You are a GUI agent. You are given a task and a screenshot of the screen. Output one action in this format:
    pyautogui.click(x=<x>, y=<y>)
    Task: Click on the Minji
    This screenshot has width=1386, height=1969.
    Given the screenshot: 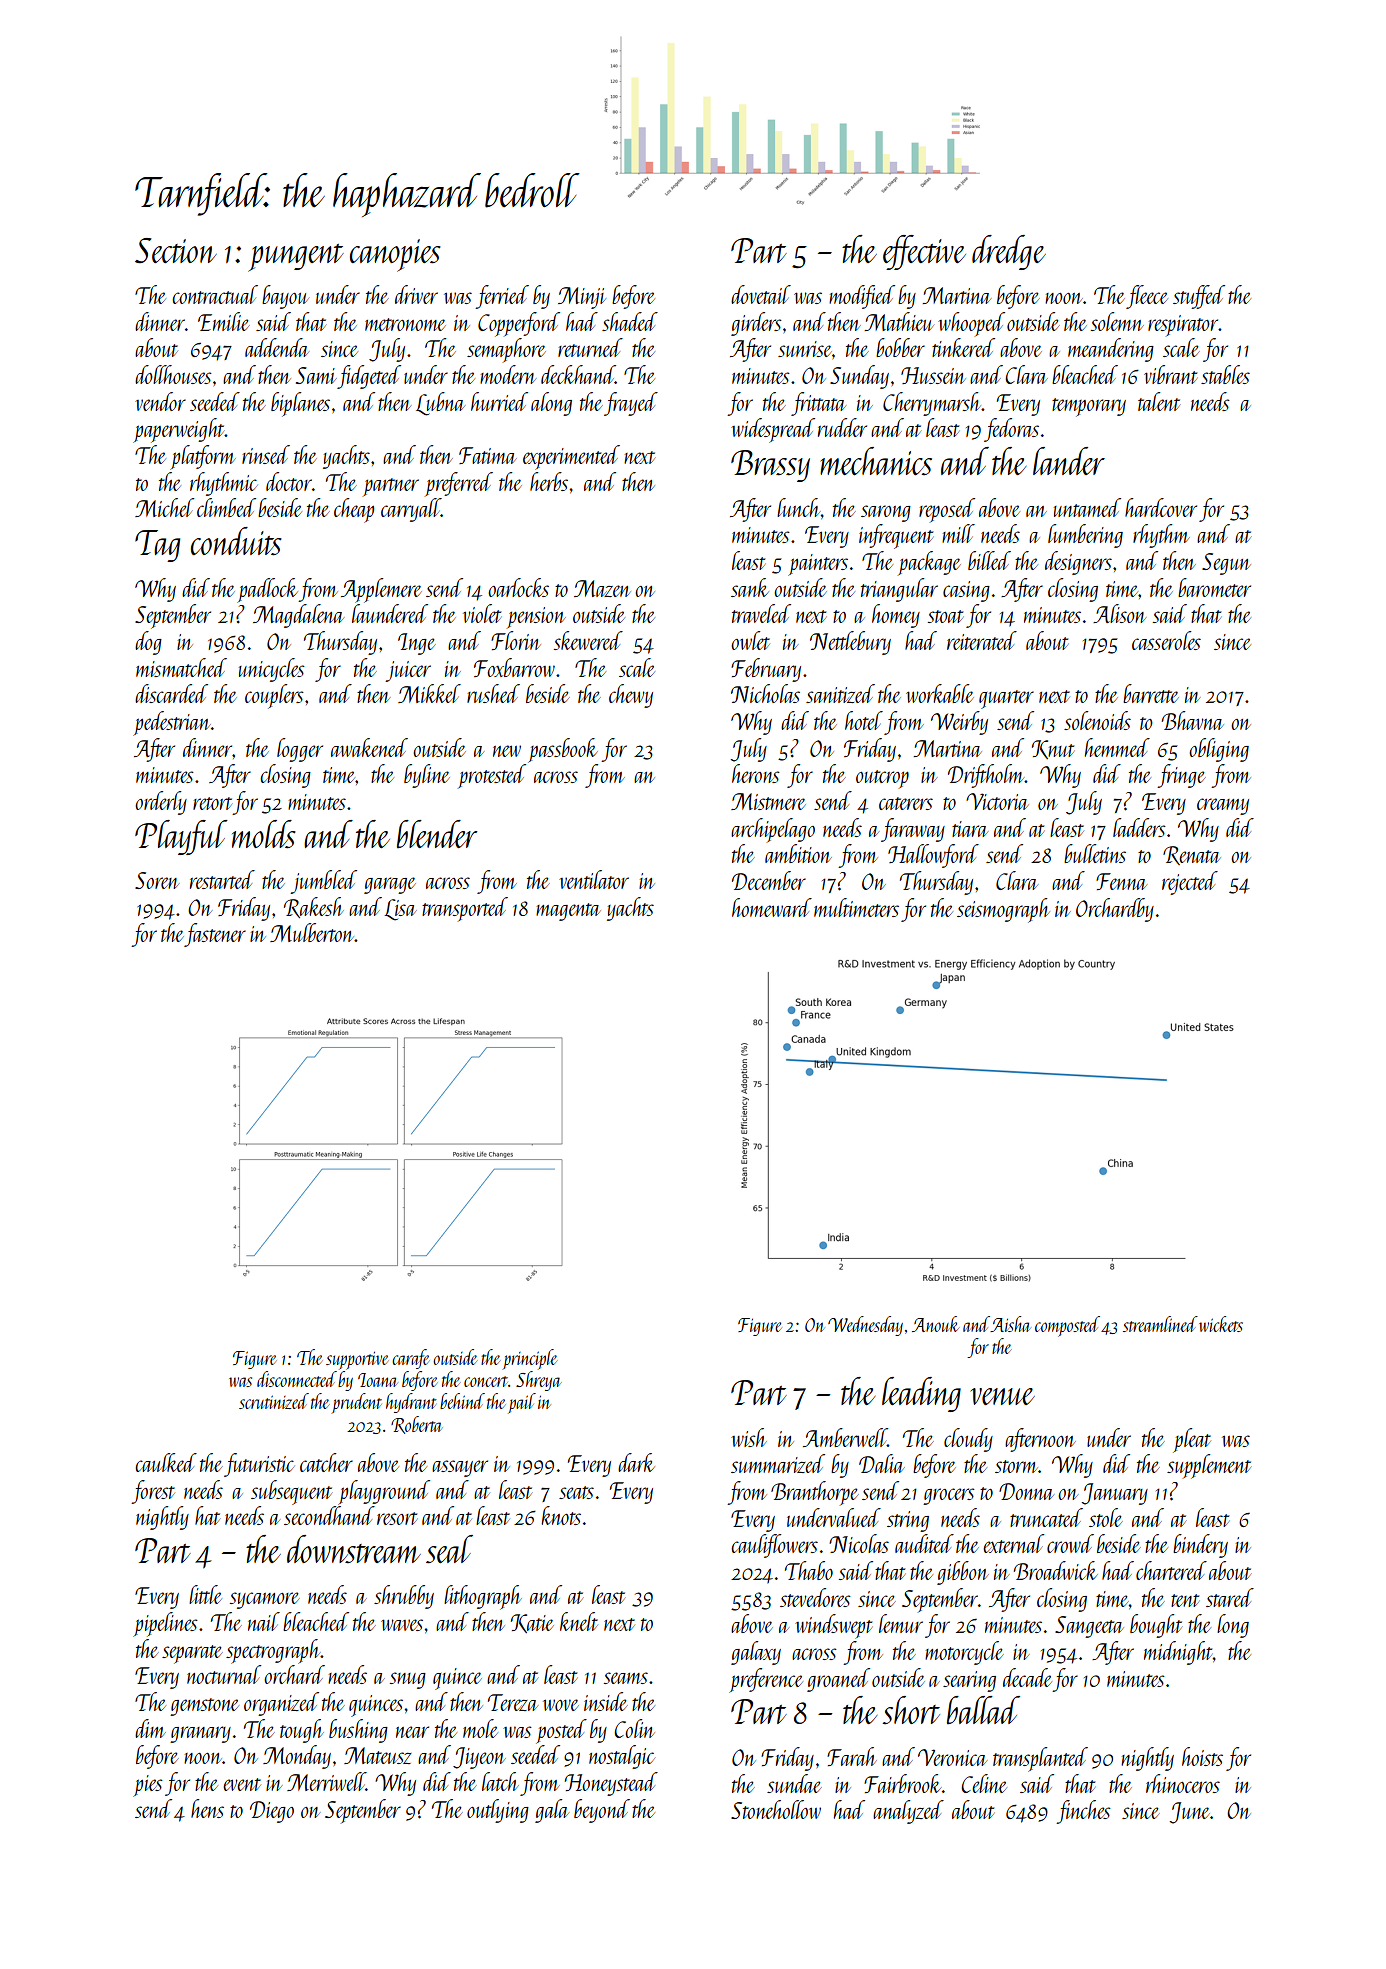 What is the action you would take?
    pyautogui.click(x=582, y=298)
